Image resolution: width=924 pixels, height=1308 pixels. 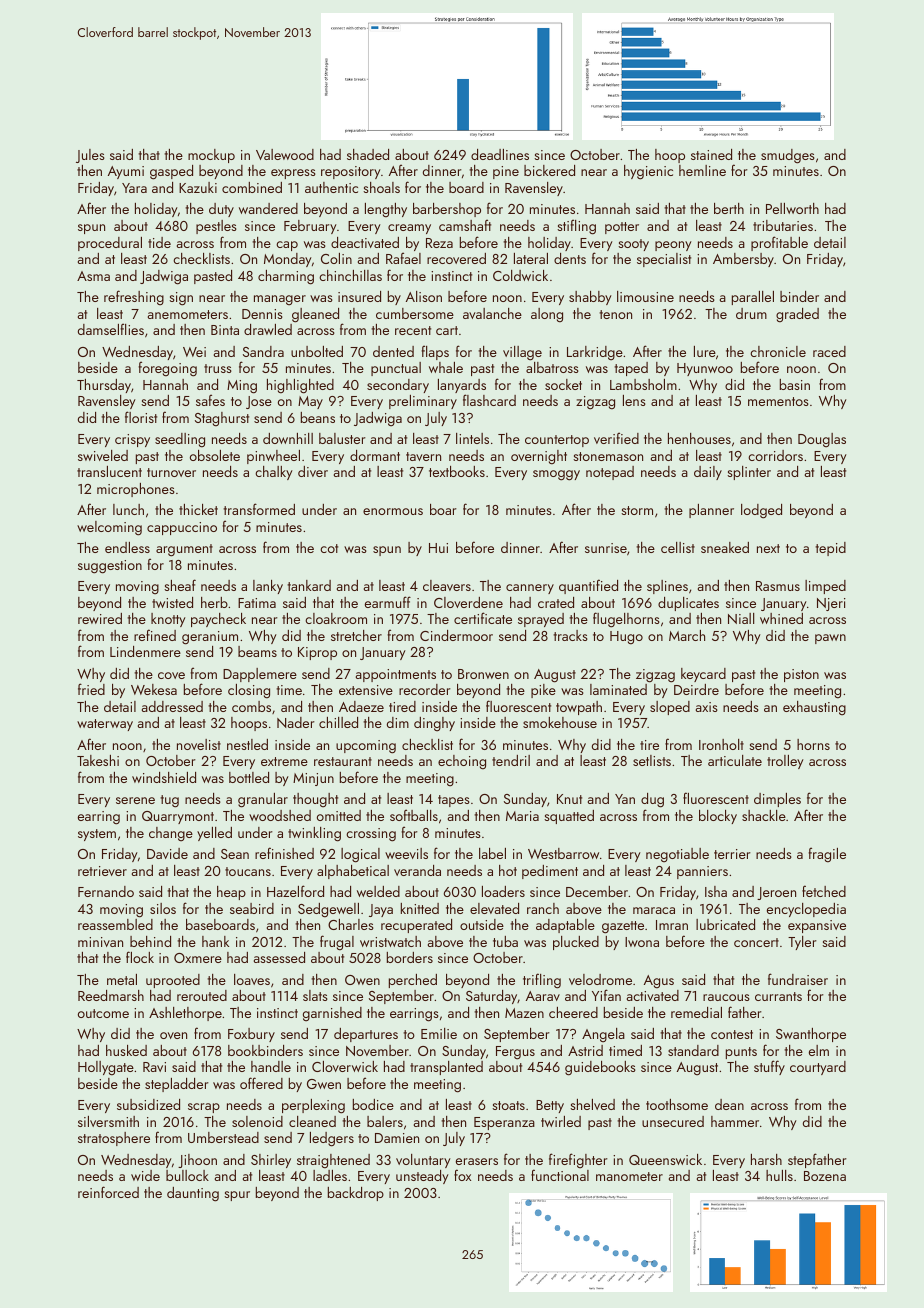 I want to click on Isha, so click(x=716, y=891).
